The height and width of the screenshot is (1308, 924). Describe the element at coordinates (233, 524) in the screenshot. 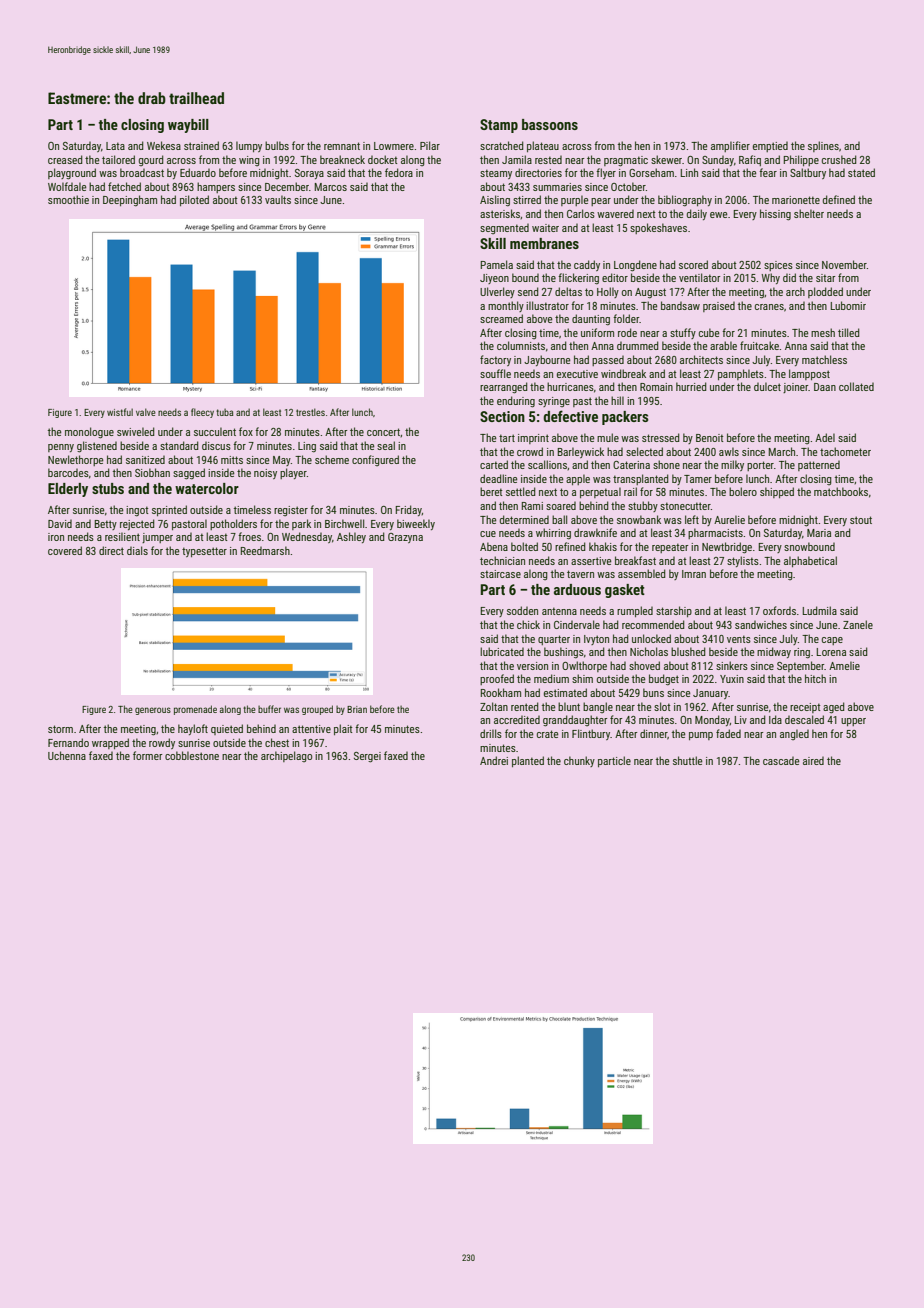

I see `potholders` at that location.
